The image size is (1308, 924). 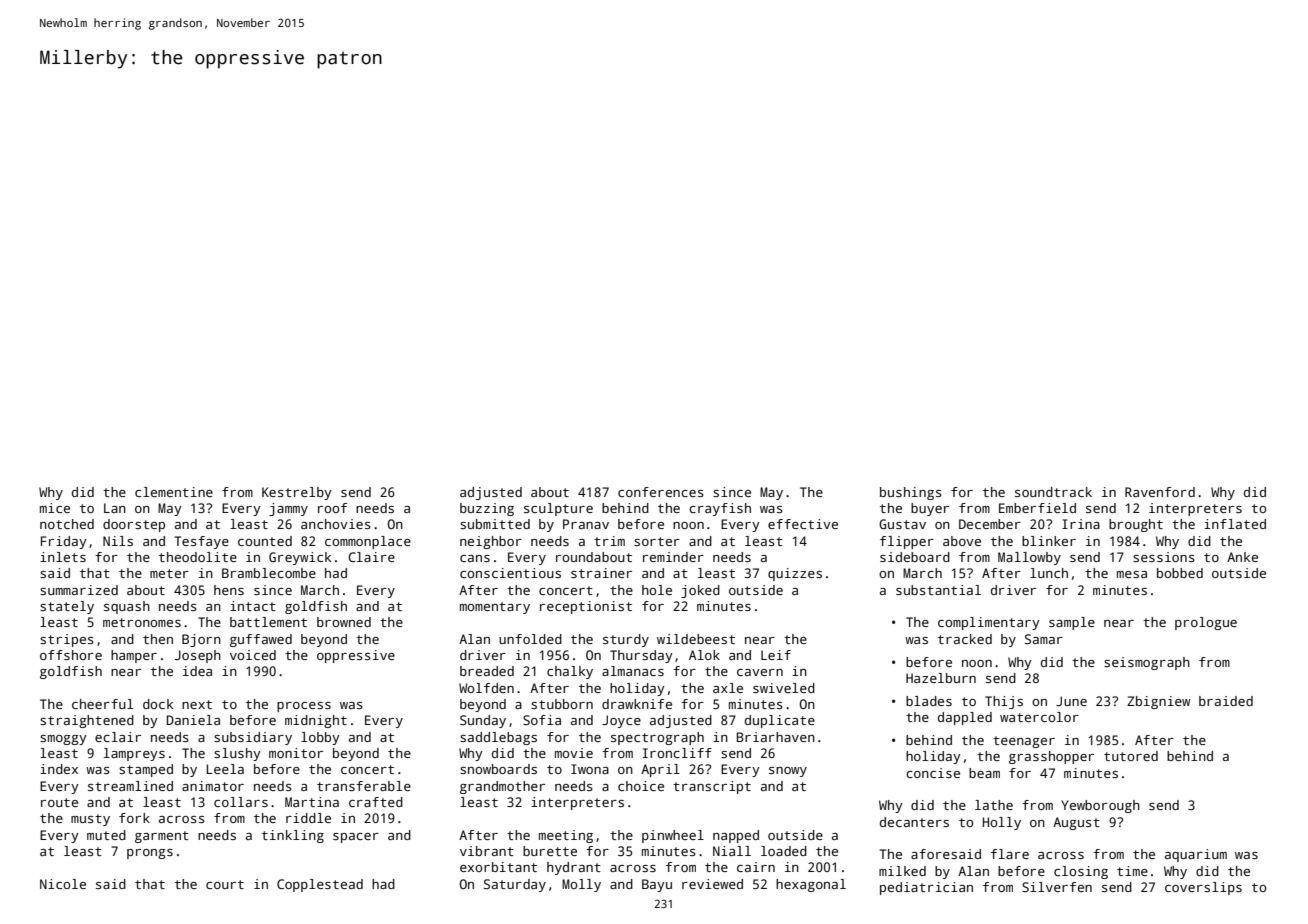 I want to click on concise, so click(x=933, y=773).
